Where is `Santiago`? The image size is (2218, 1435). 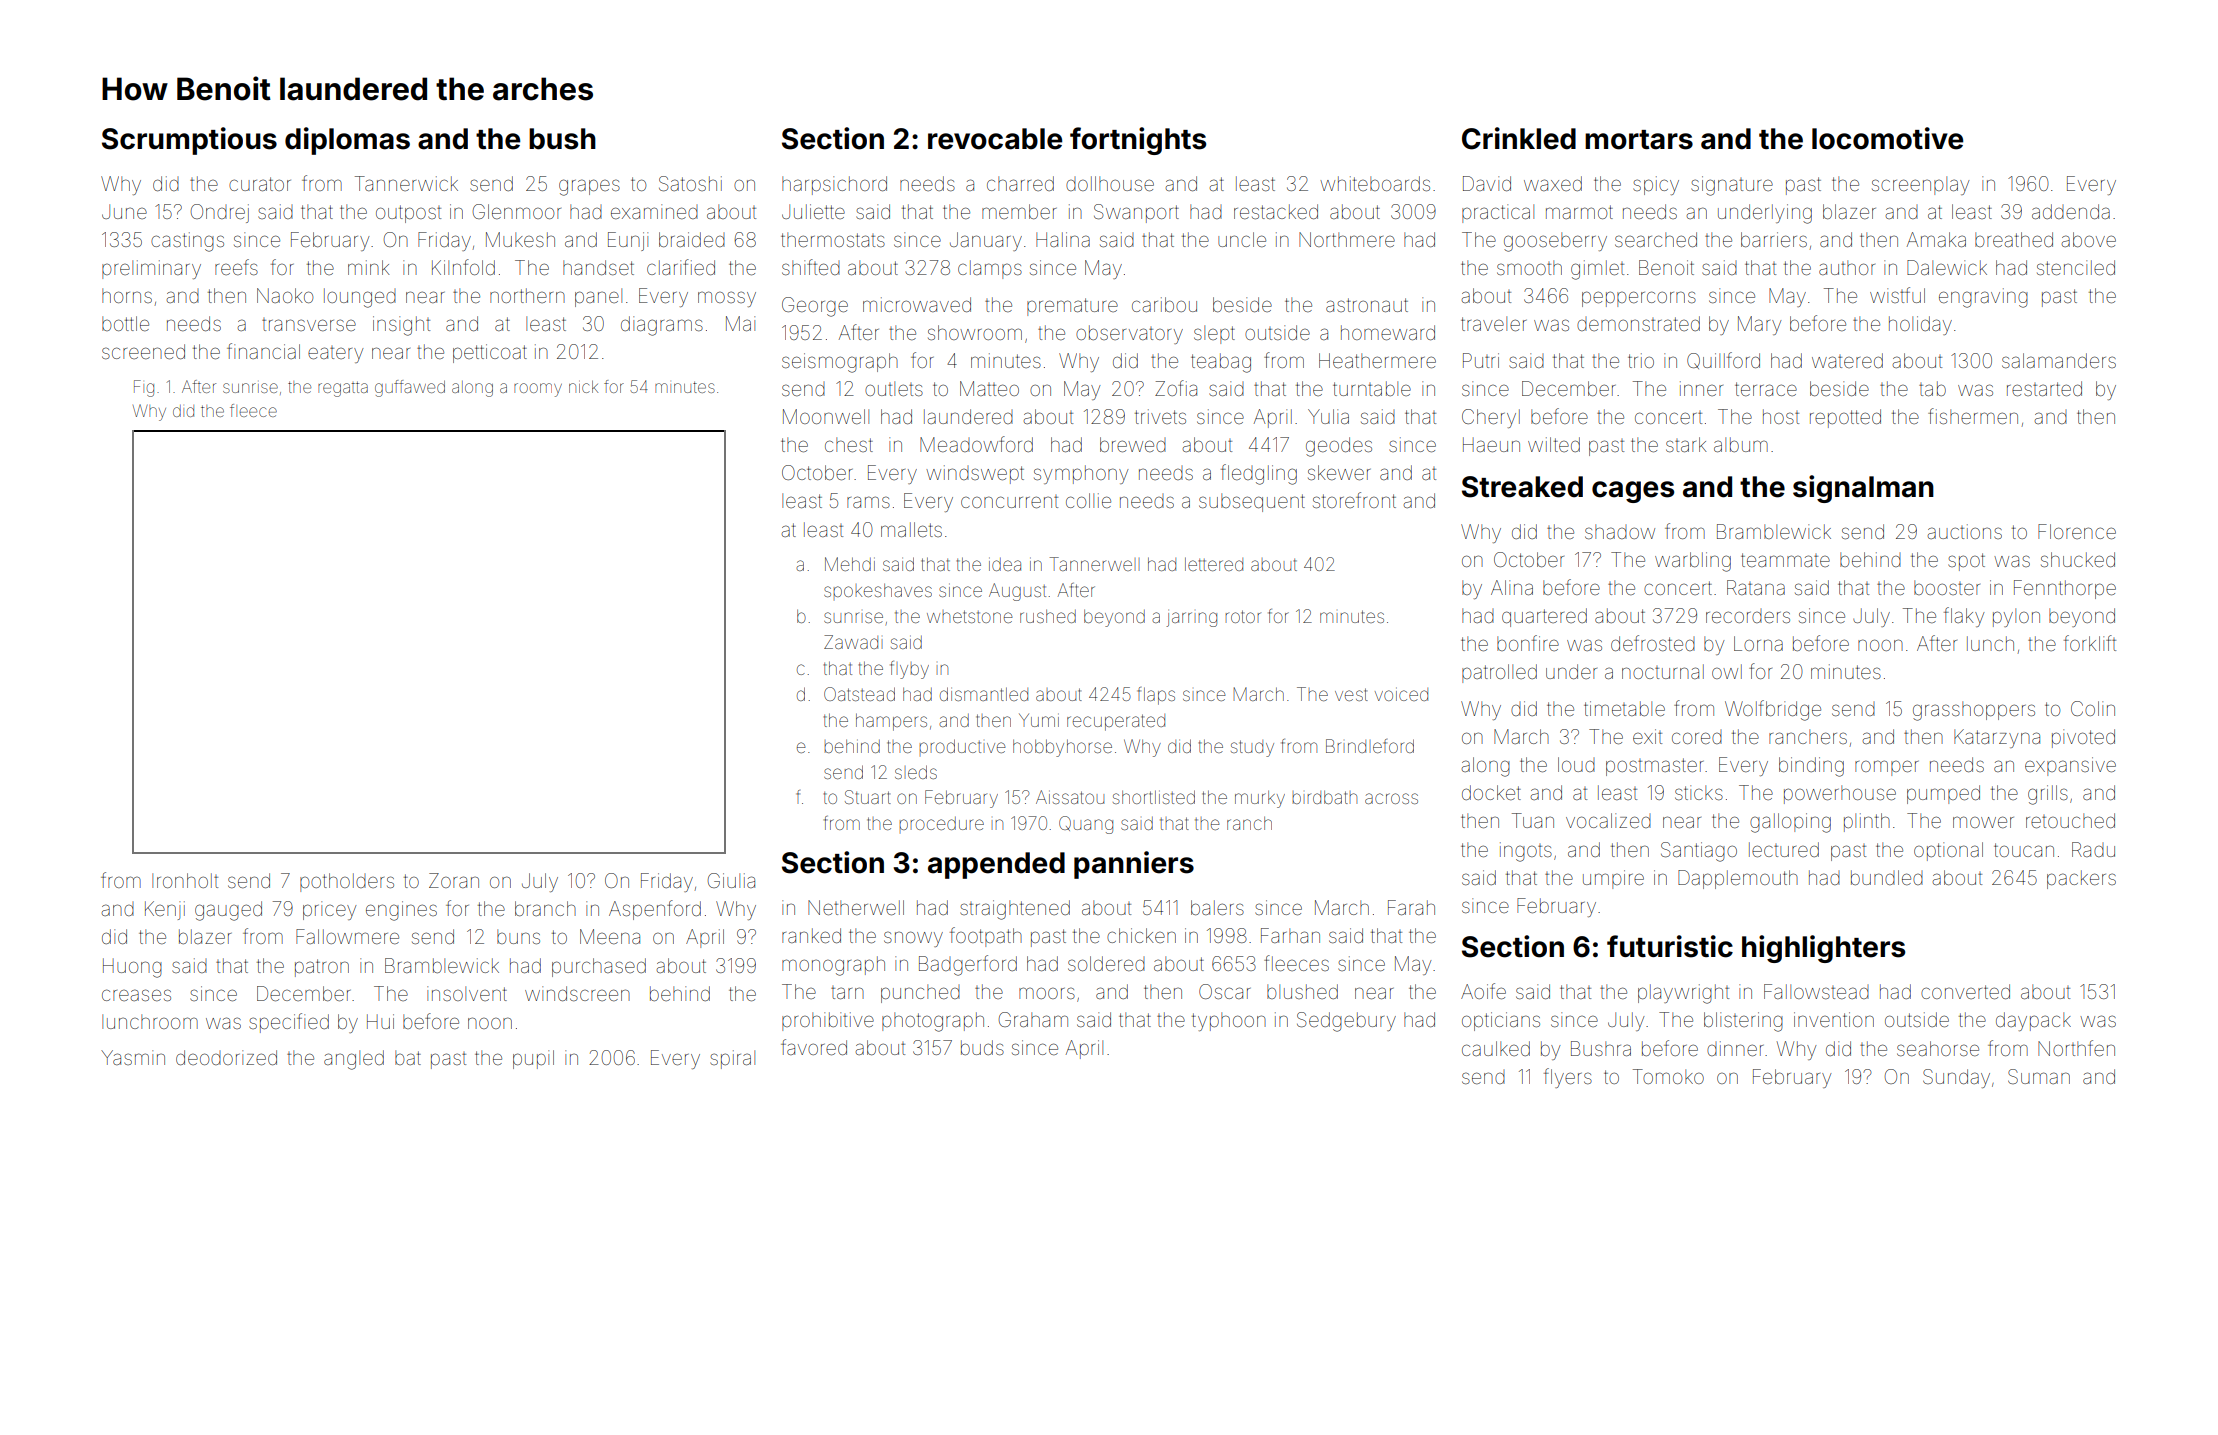 Santiago is located at coordinates (1699, 852).
